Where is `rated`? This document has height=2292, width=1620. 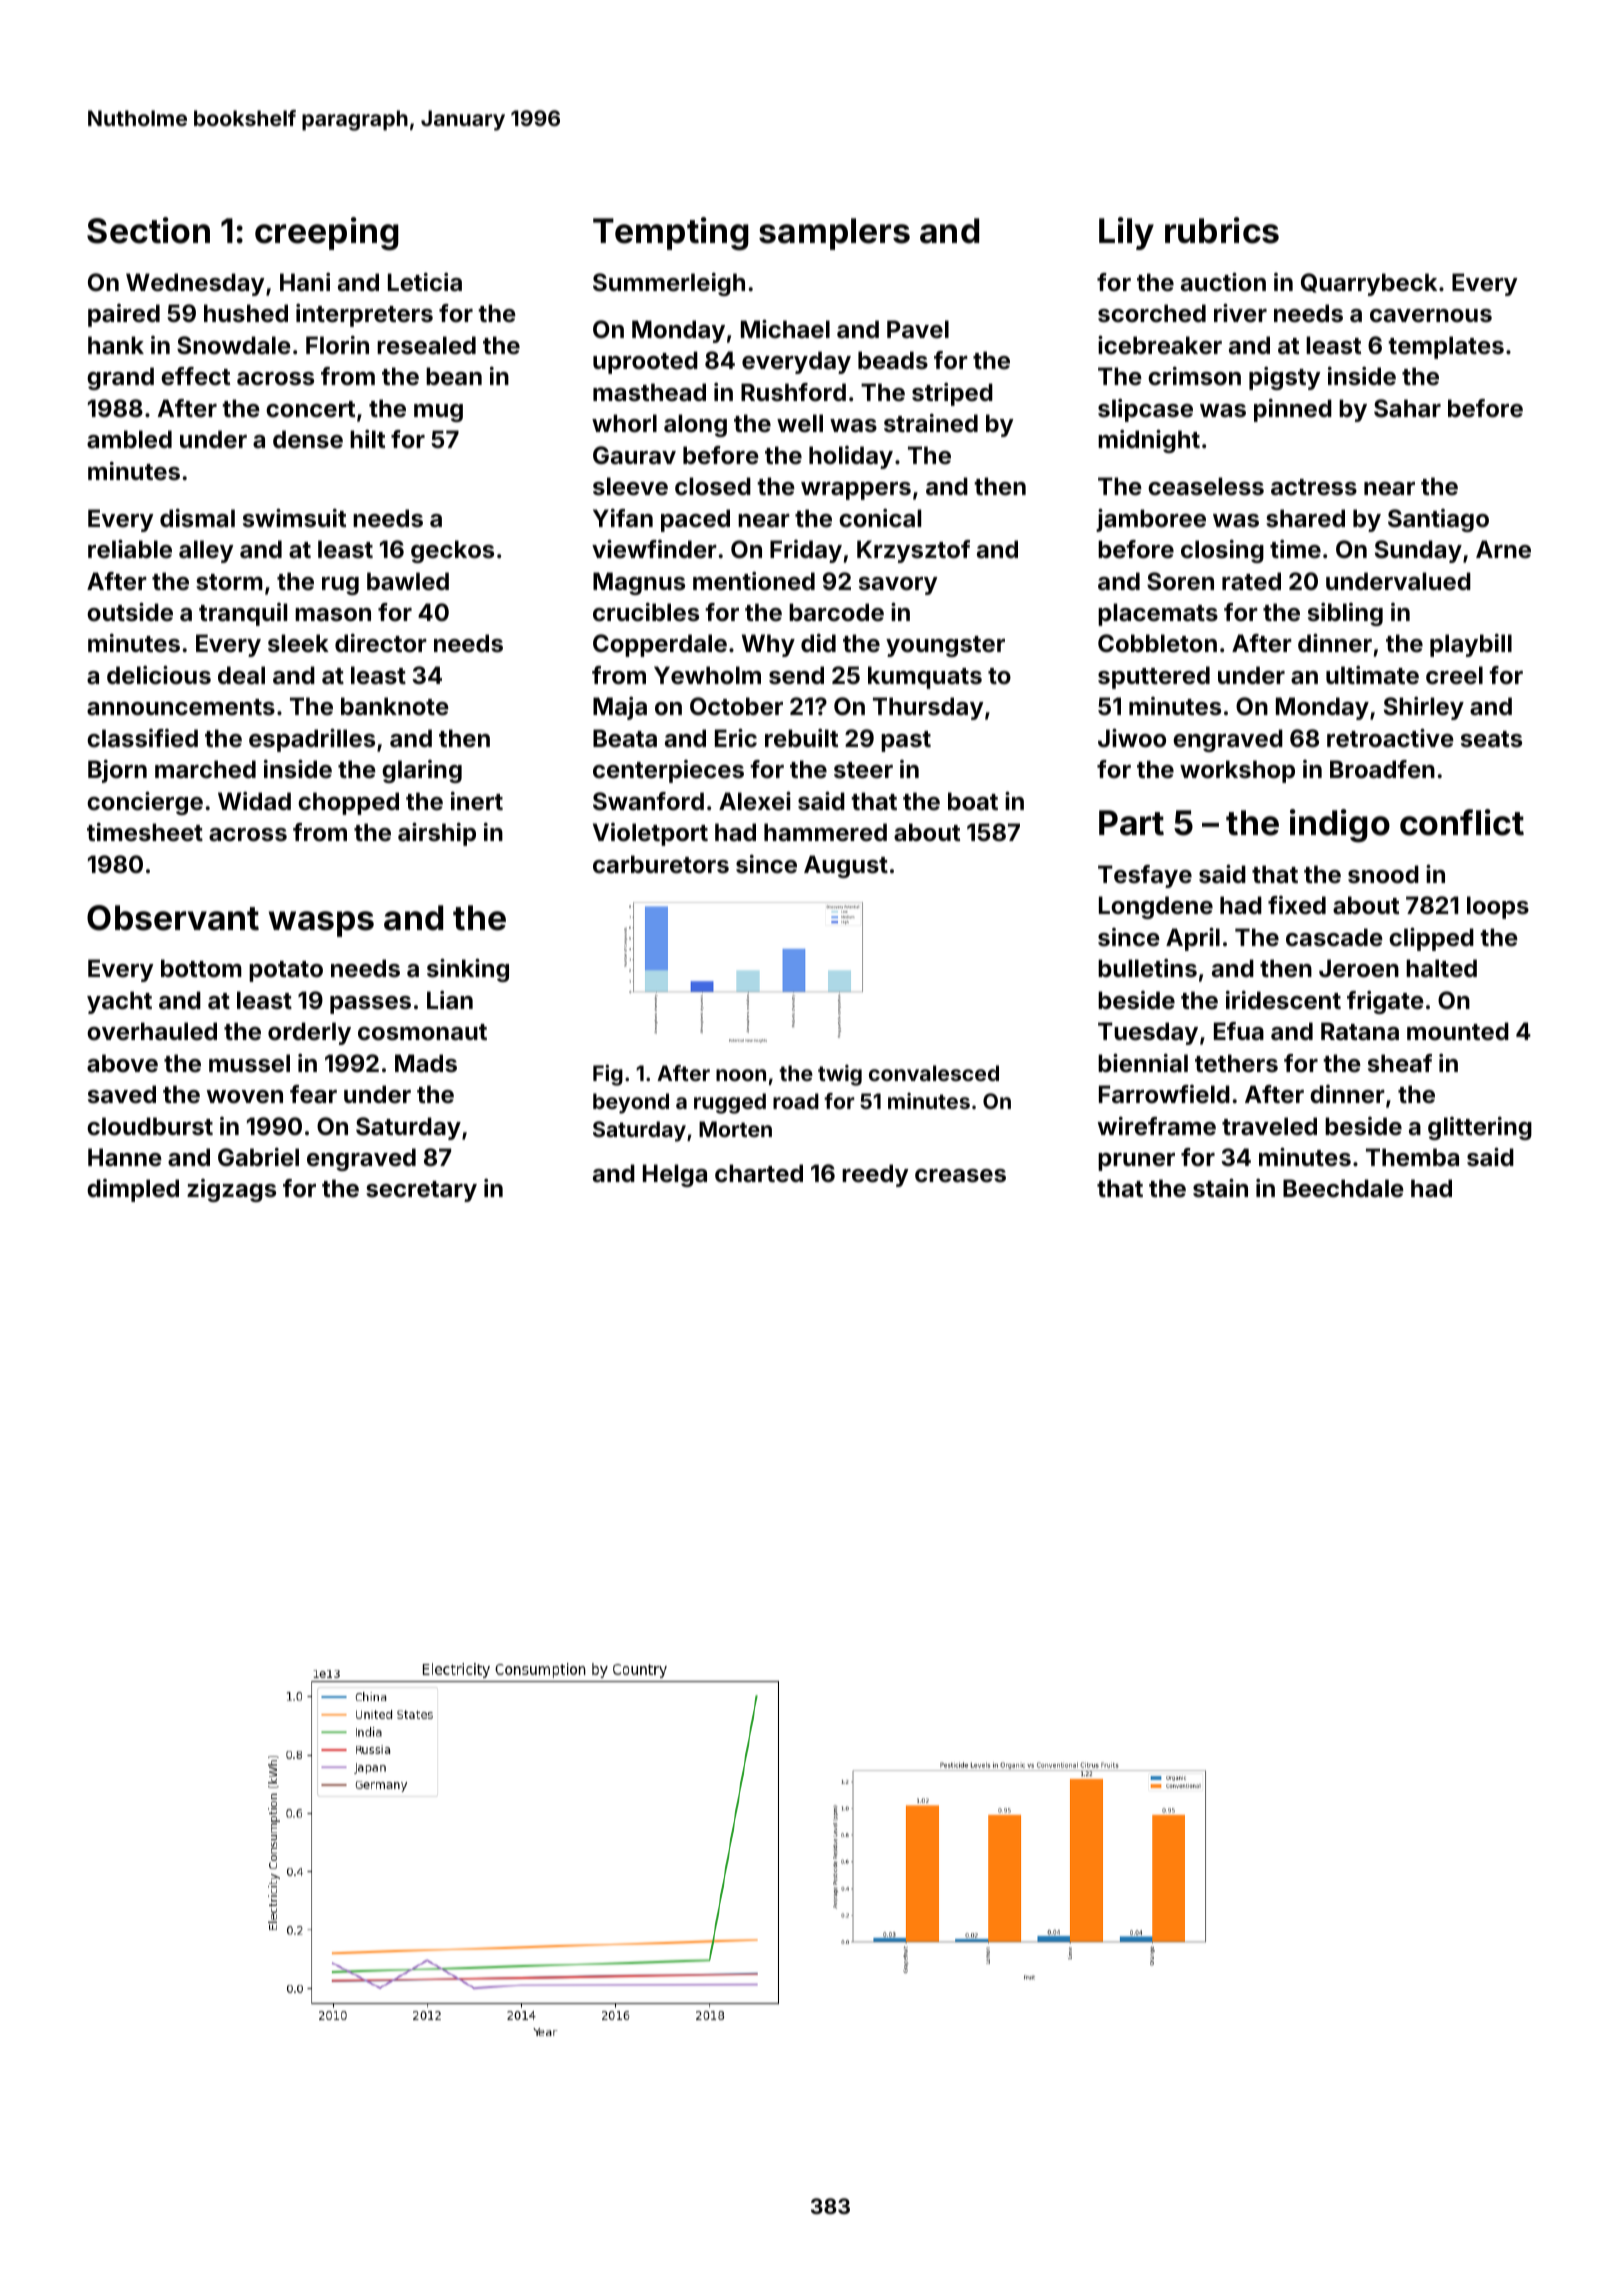 rated is located at coordinates (1251, 581).
